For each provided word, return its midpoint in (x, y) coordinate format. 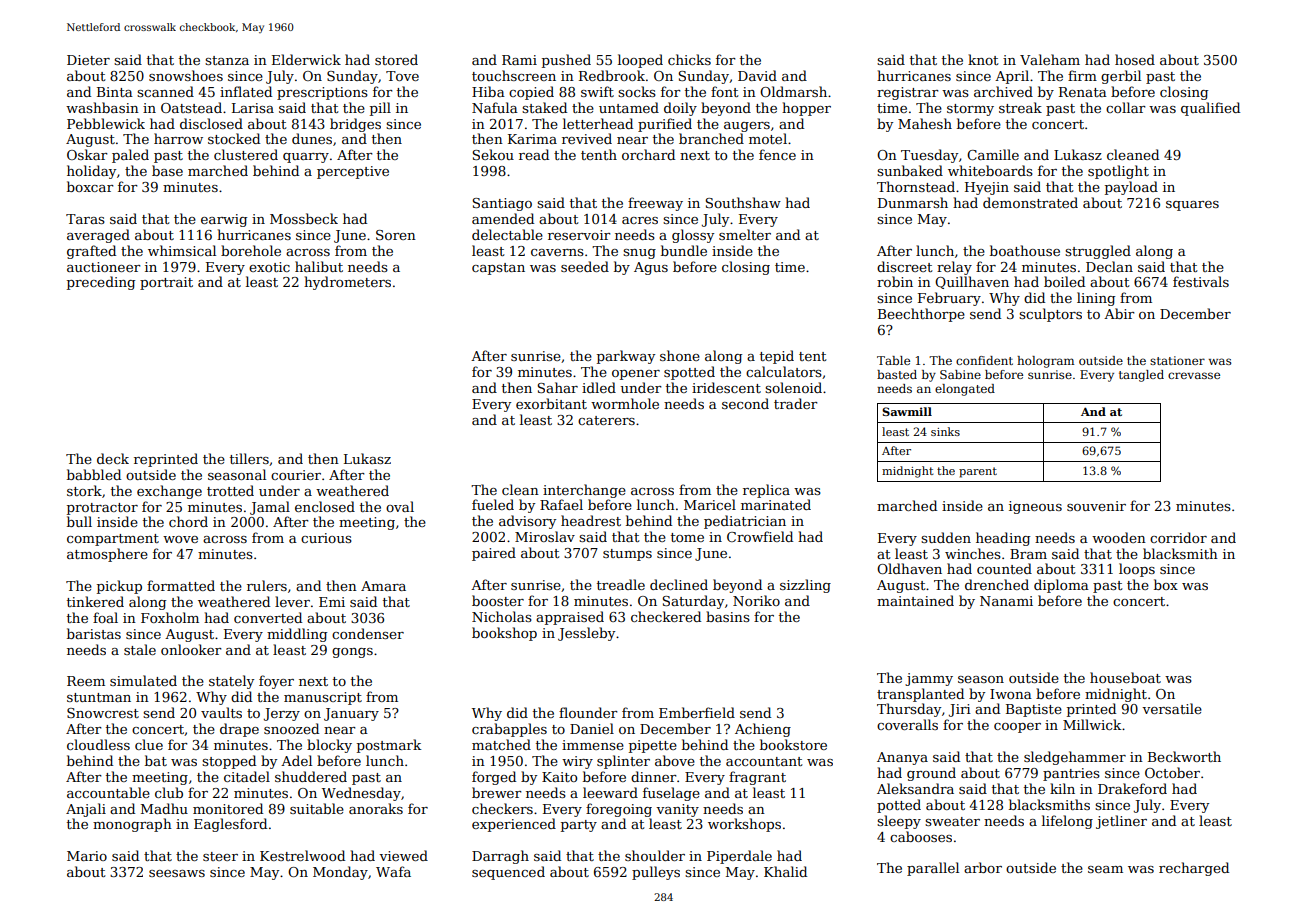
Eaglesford (230, 825)
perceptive (353, 172)
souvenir (1096, 506)
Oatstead (191, 107)
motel (768, 138)
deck (113, 458)
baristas (94, 633)
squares (1192, 206)
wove (180, 539)
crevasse (1194, 375)
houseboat (1125, 677)
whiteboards (990, 170)
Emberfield (697, 712)
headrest (591, 520)
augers (747, 127)
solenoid (793, 387)
